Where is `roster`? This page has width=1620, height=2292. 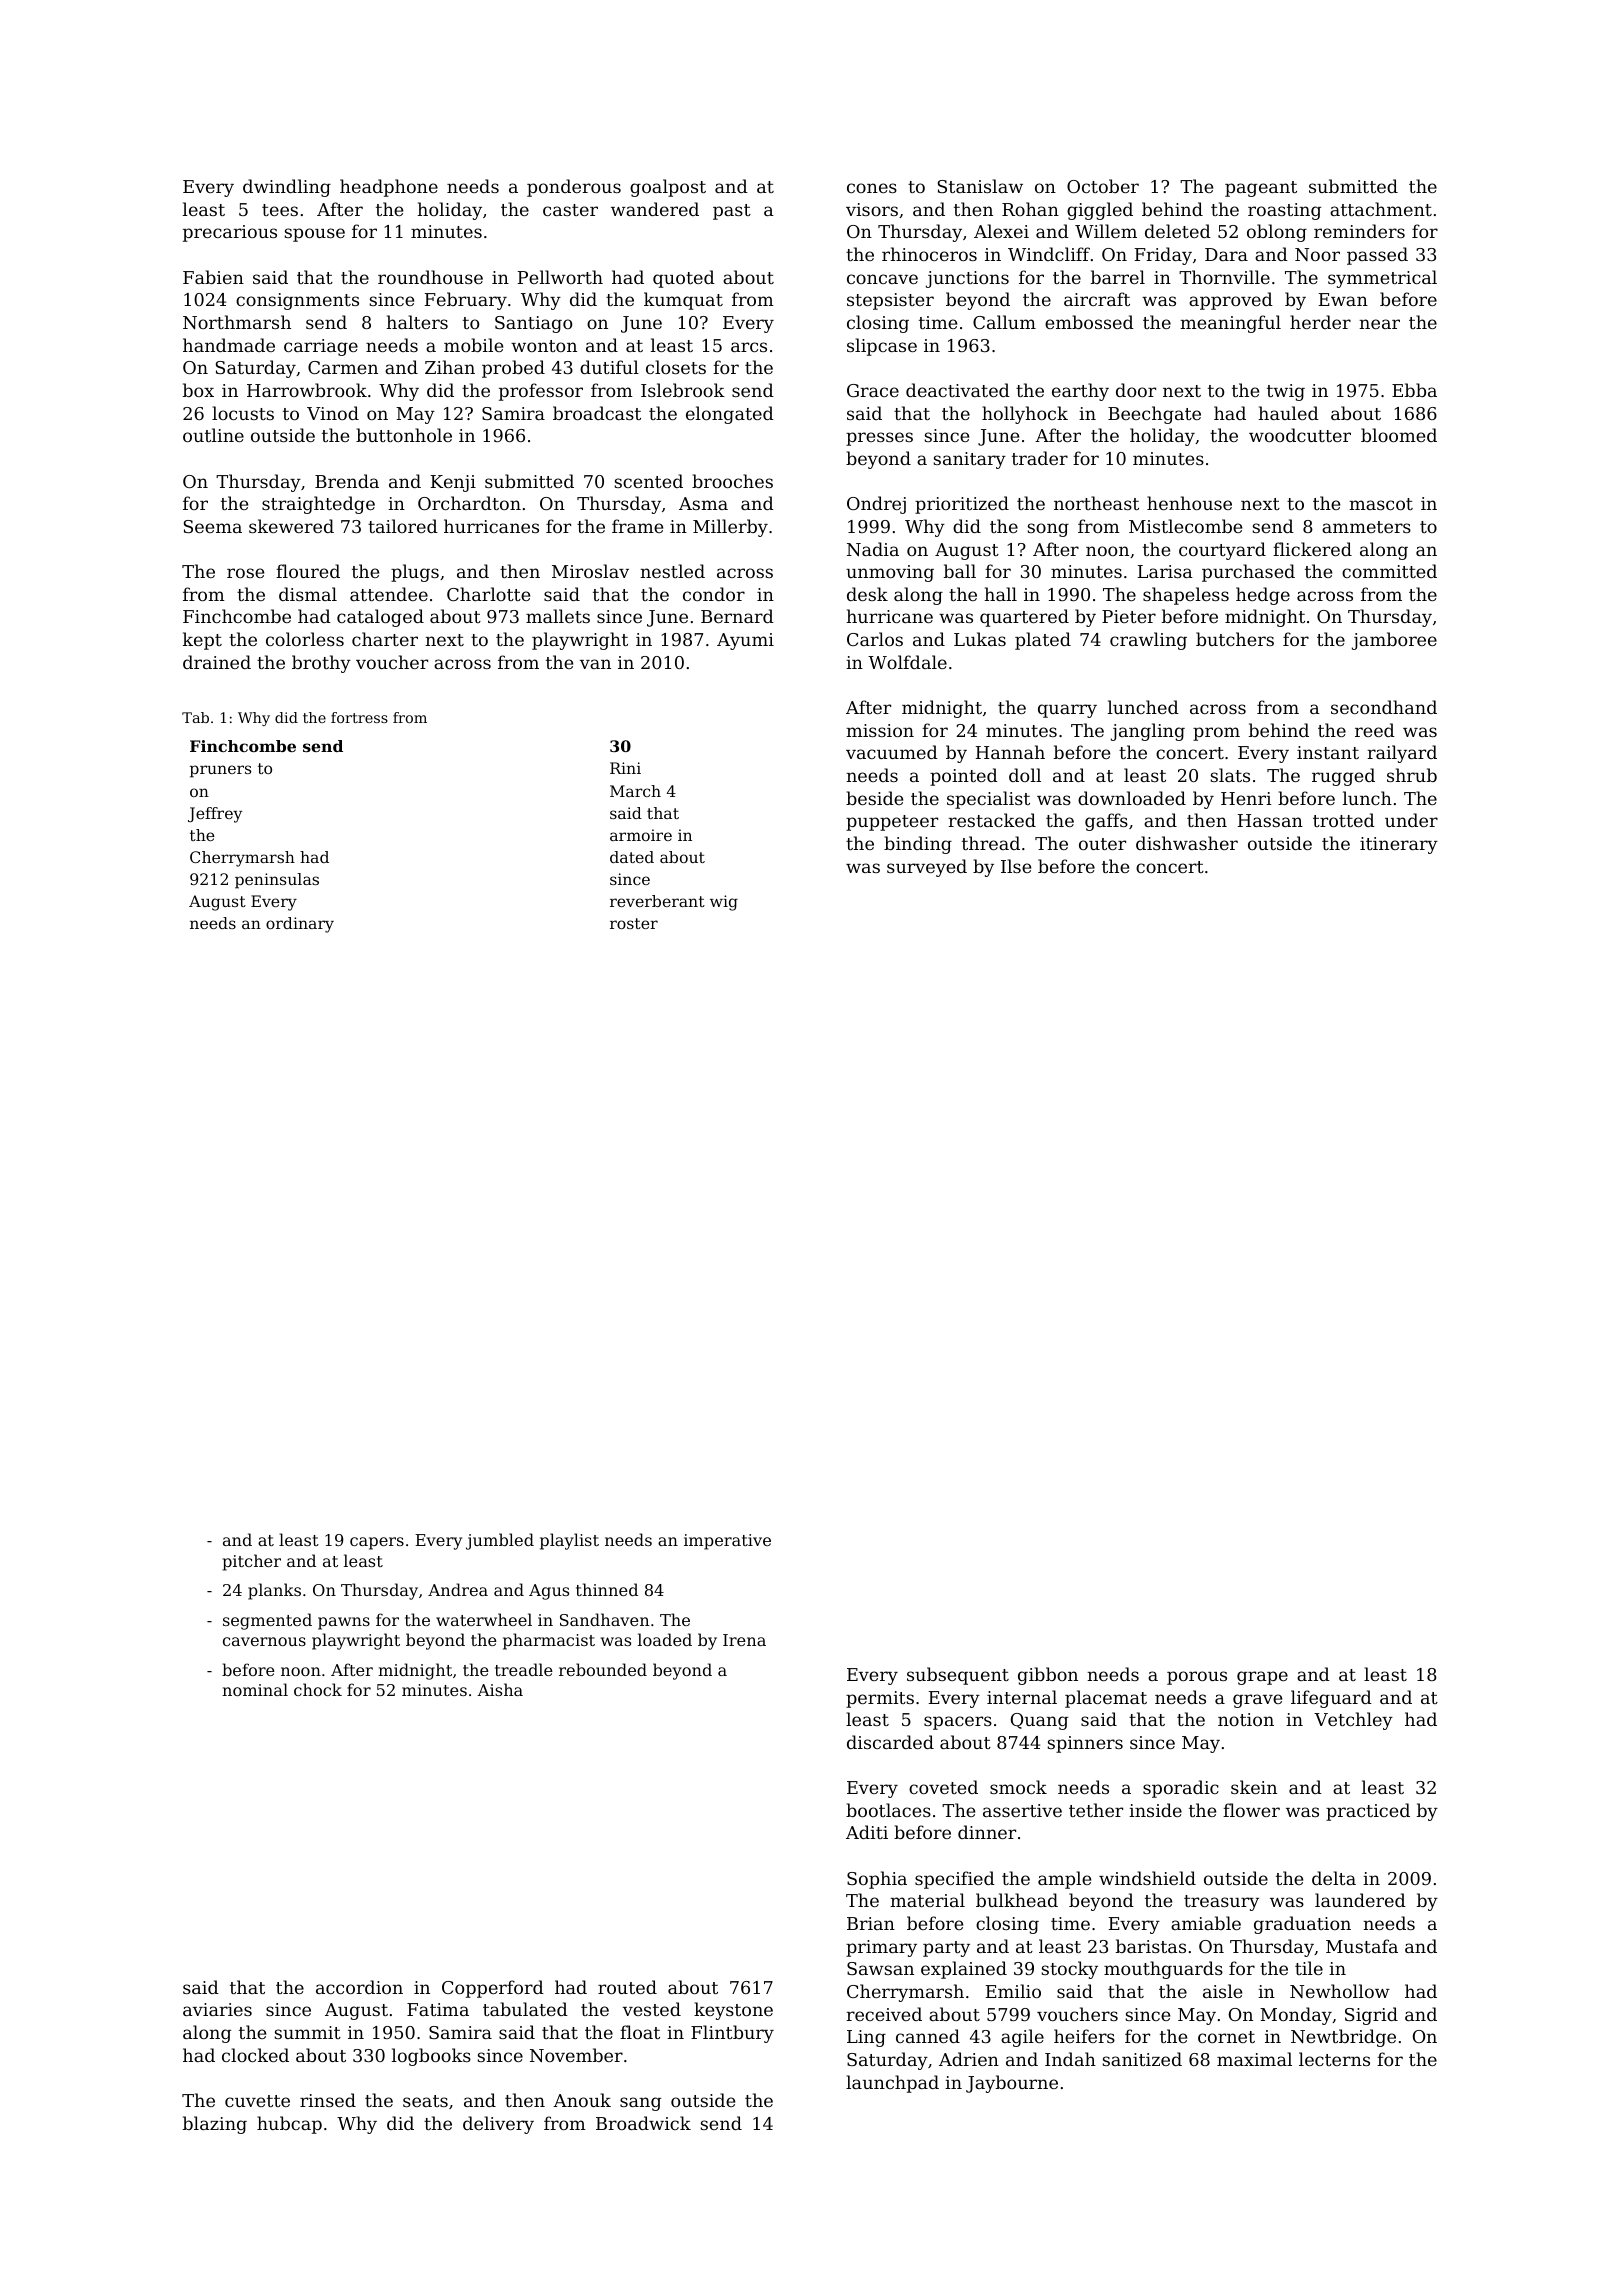 roster is located at coordinates (634, 923).
